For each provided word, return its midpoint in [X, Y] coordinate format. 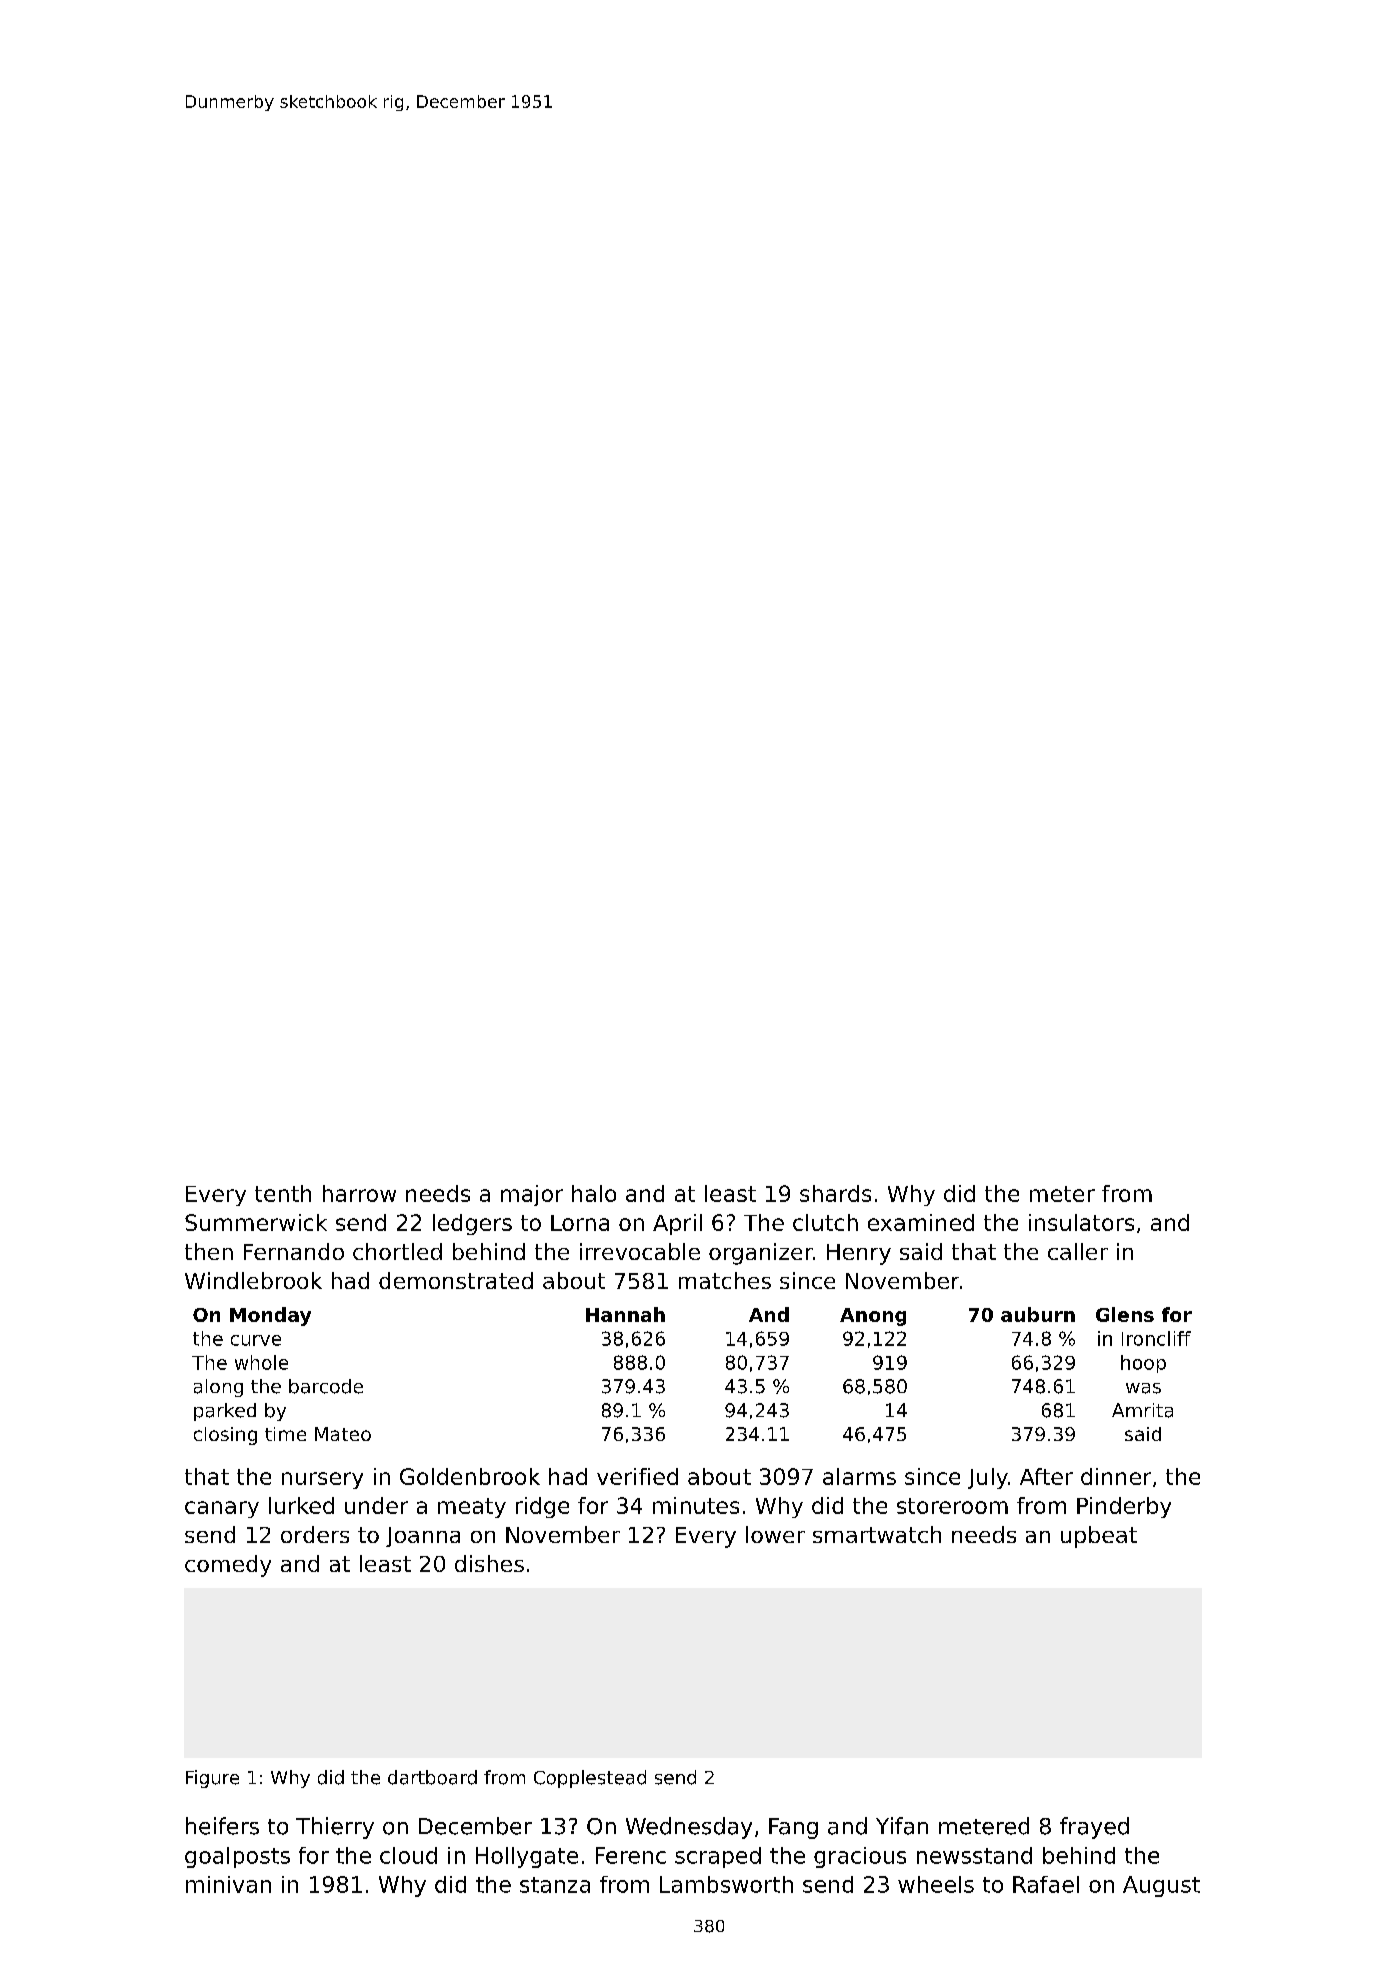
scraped [718, 1857]
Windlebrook [253, 1280]
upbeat [1099, 1537]
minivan [228, 1884]
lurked [301, 1505]
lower [775, 1534]
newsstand [974, 1855]
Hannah [625, 1314]
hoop [1143, 1364]
